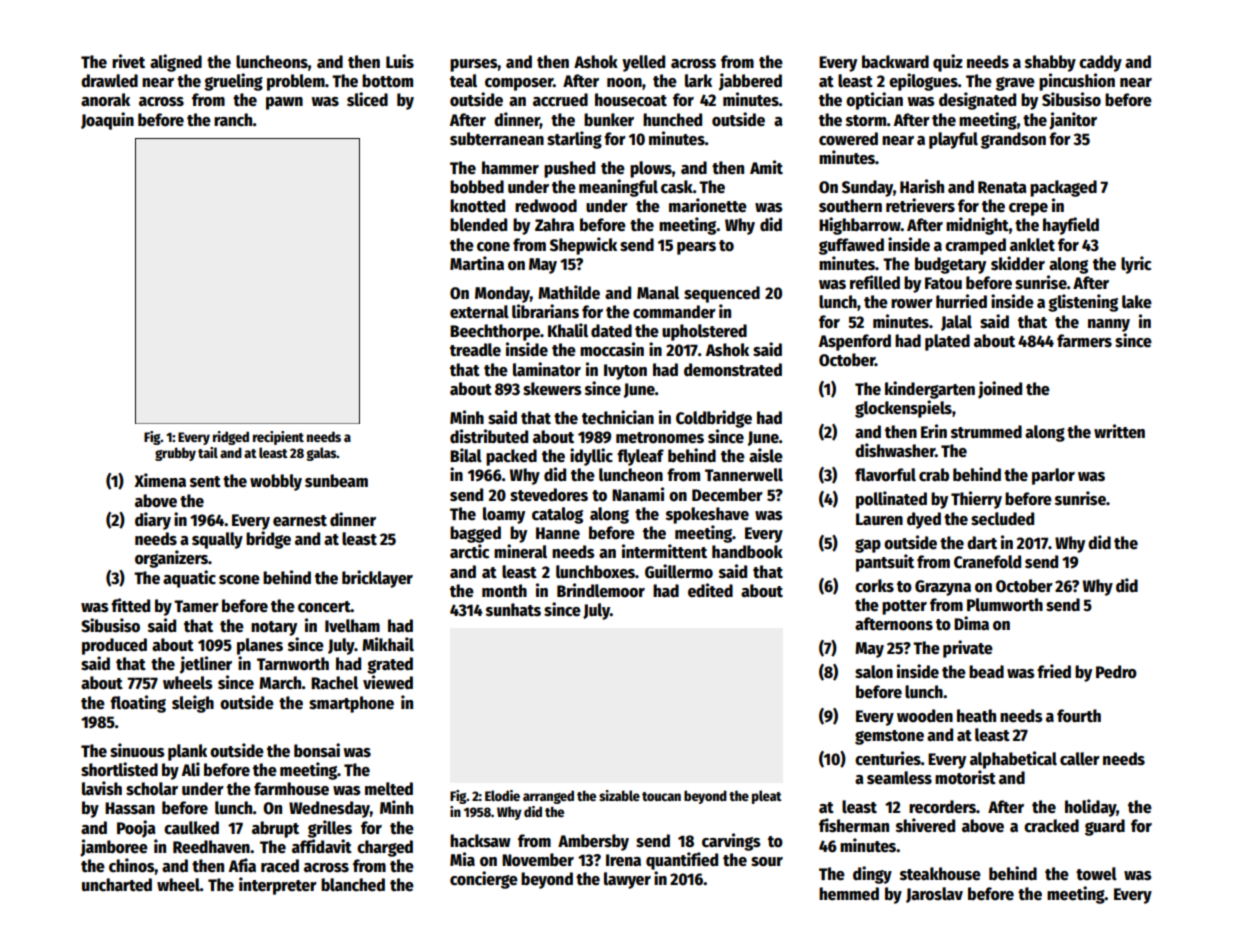 The width and height of the image is (1233, 952). What do you see at coordinates (1080, 759) in the image?
I see `caller` at bounding box center [1080, 759].
